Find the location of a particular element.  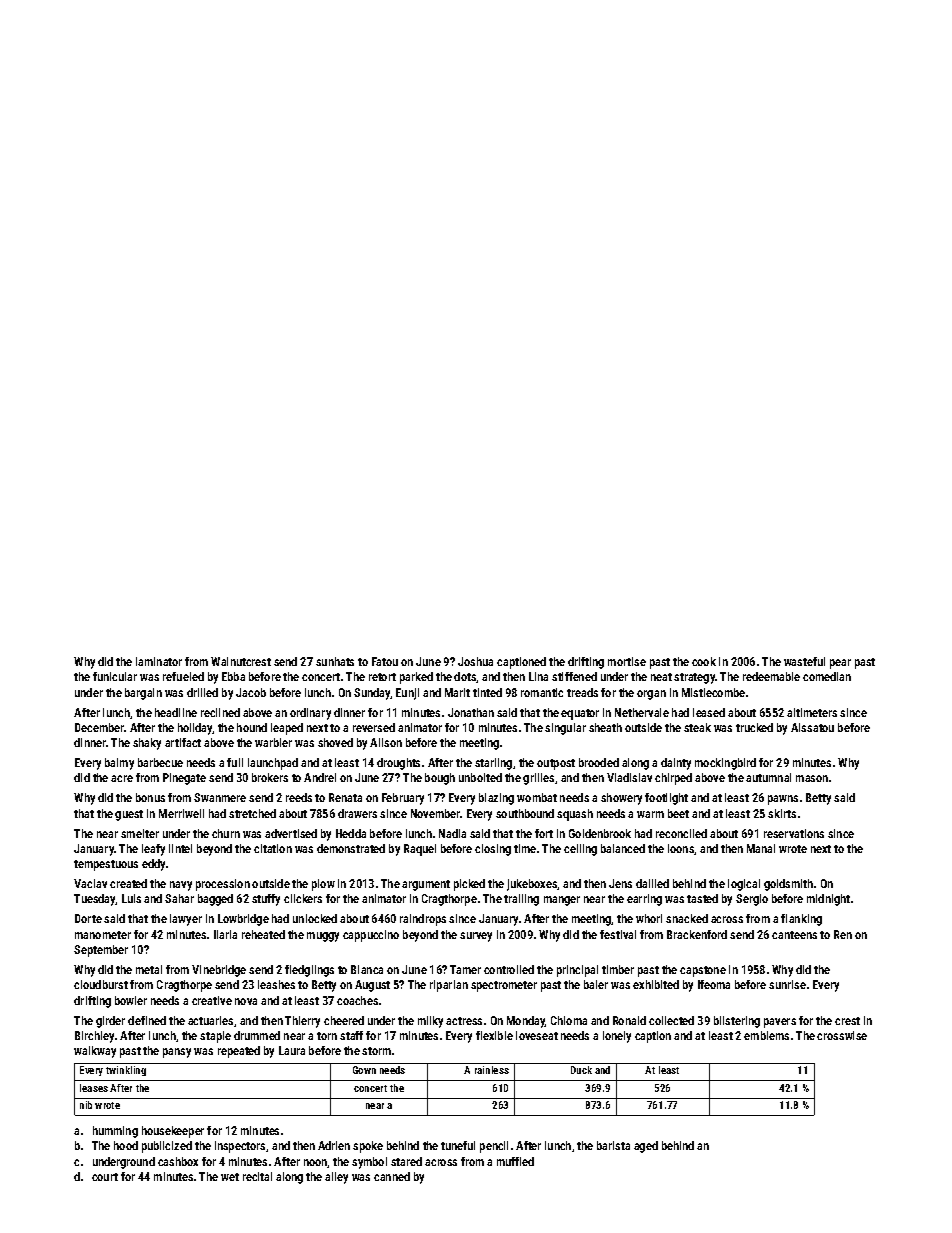

court is located at coordinates (105, 1177).
